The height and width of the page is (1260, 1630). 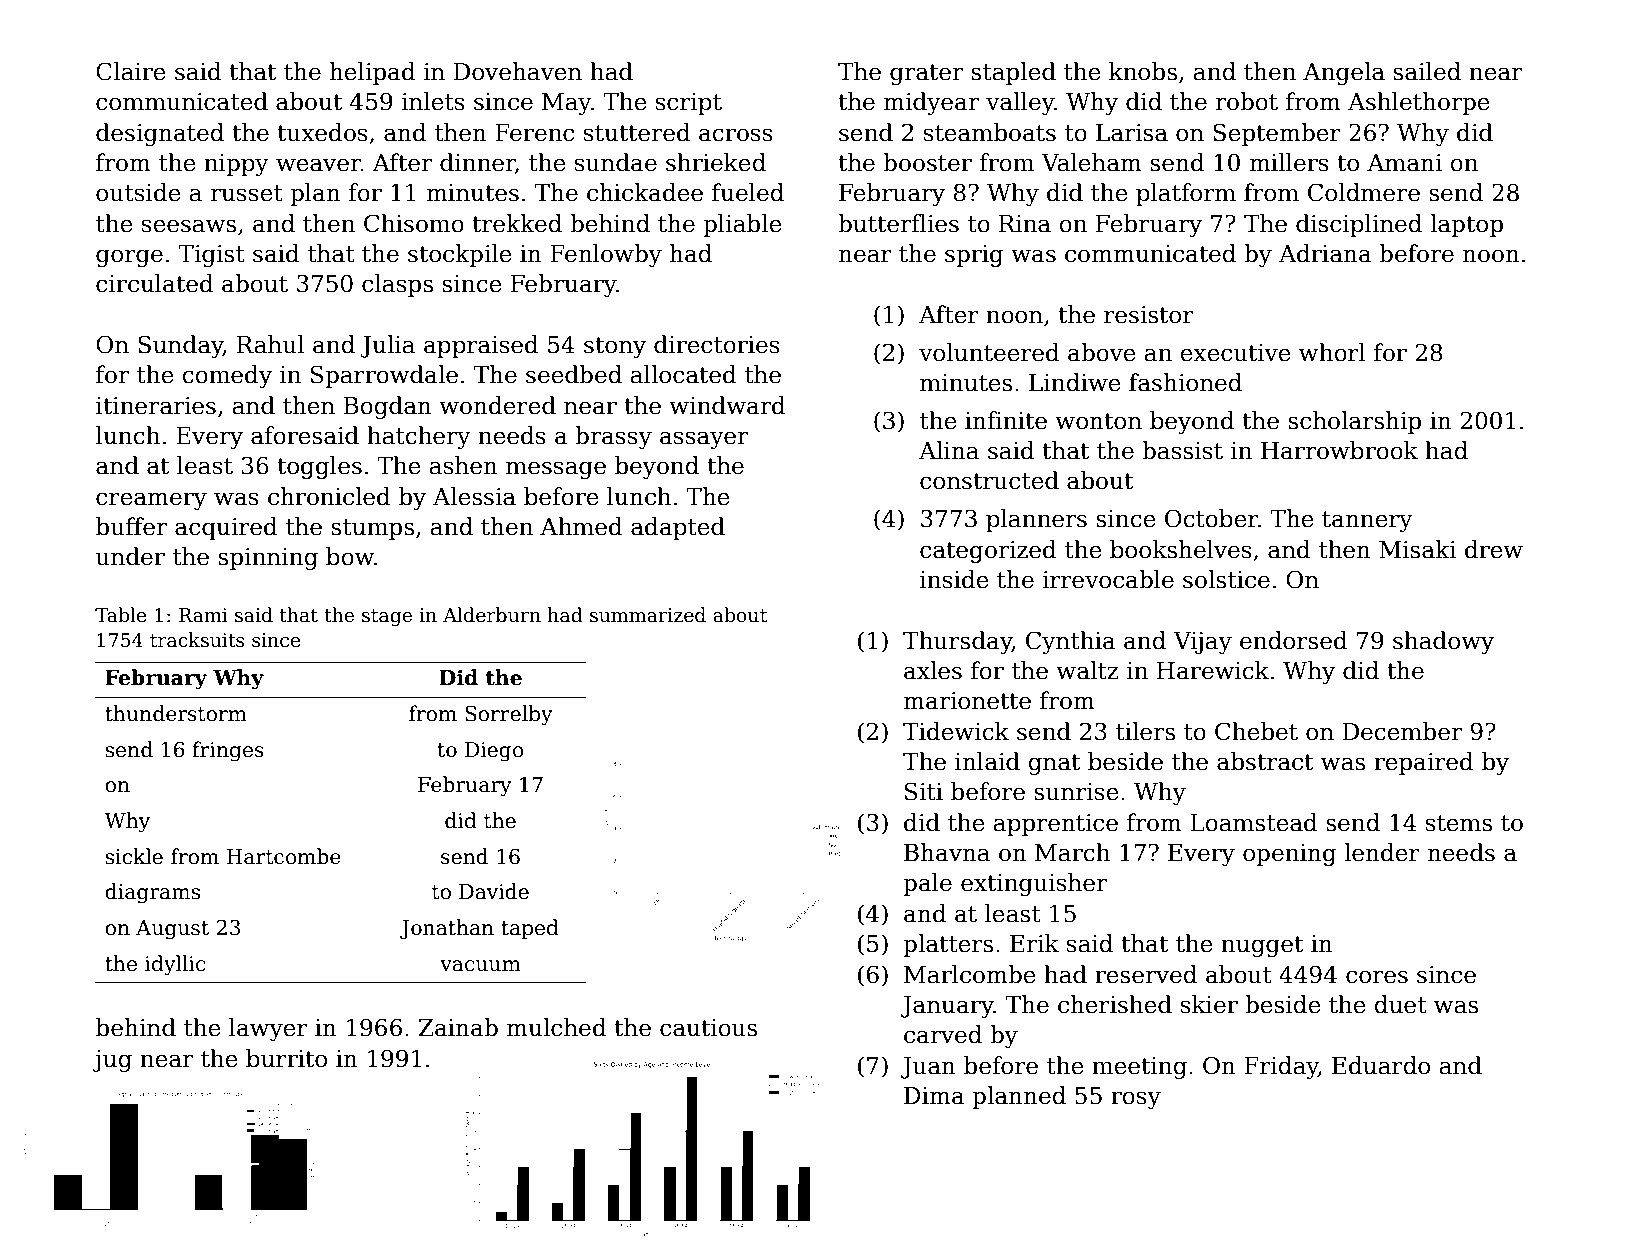 I want to click on grater, so click(x=926, y=74).
